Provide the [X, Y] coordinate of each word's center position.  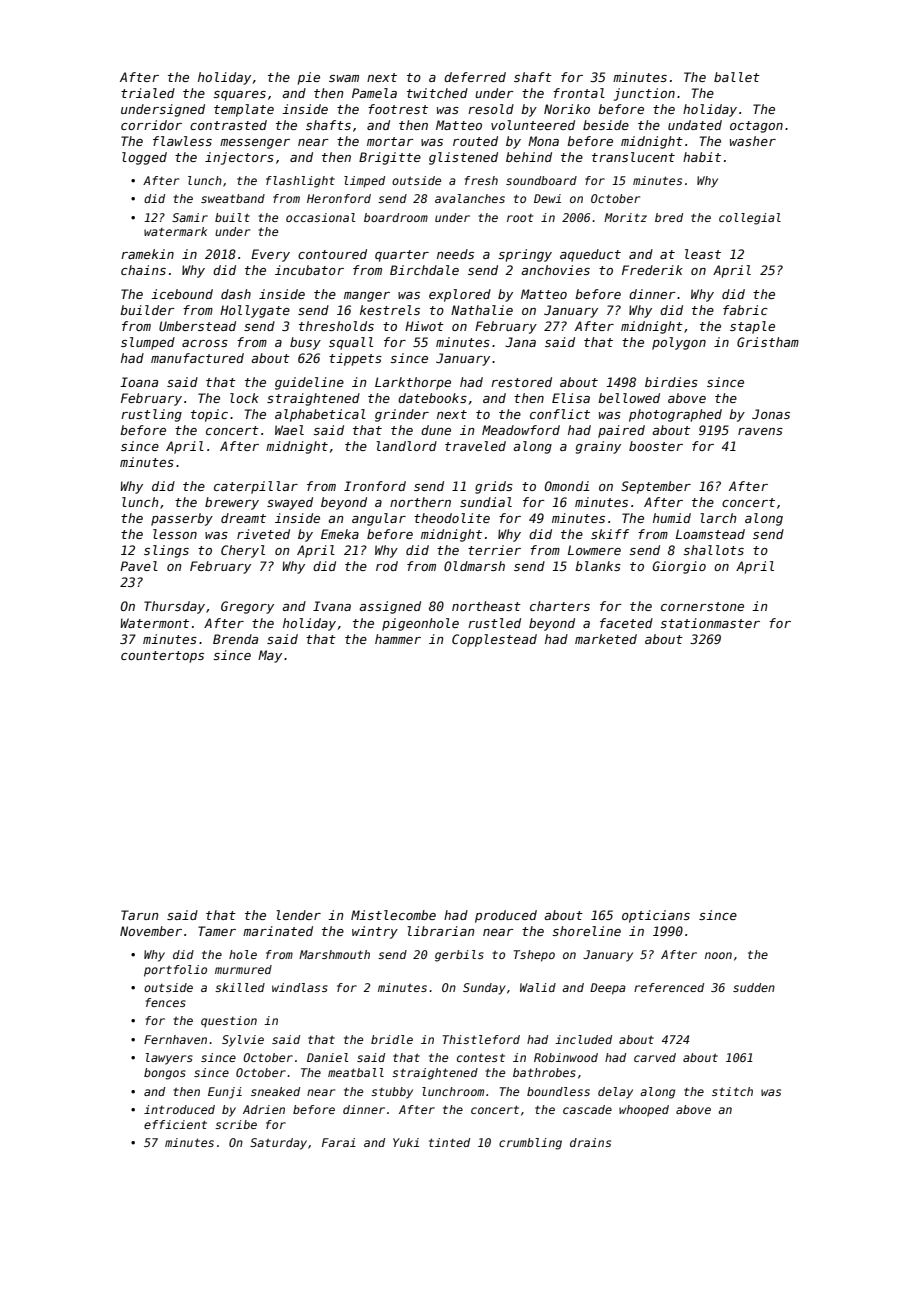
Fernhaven [175, 1039]
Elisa [571, 398]
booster [656, 446]
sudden [754, 987]
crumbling [530, 1144]
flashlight [300, 182]
